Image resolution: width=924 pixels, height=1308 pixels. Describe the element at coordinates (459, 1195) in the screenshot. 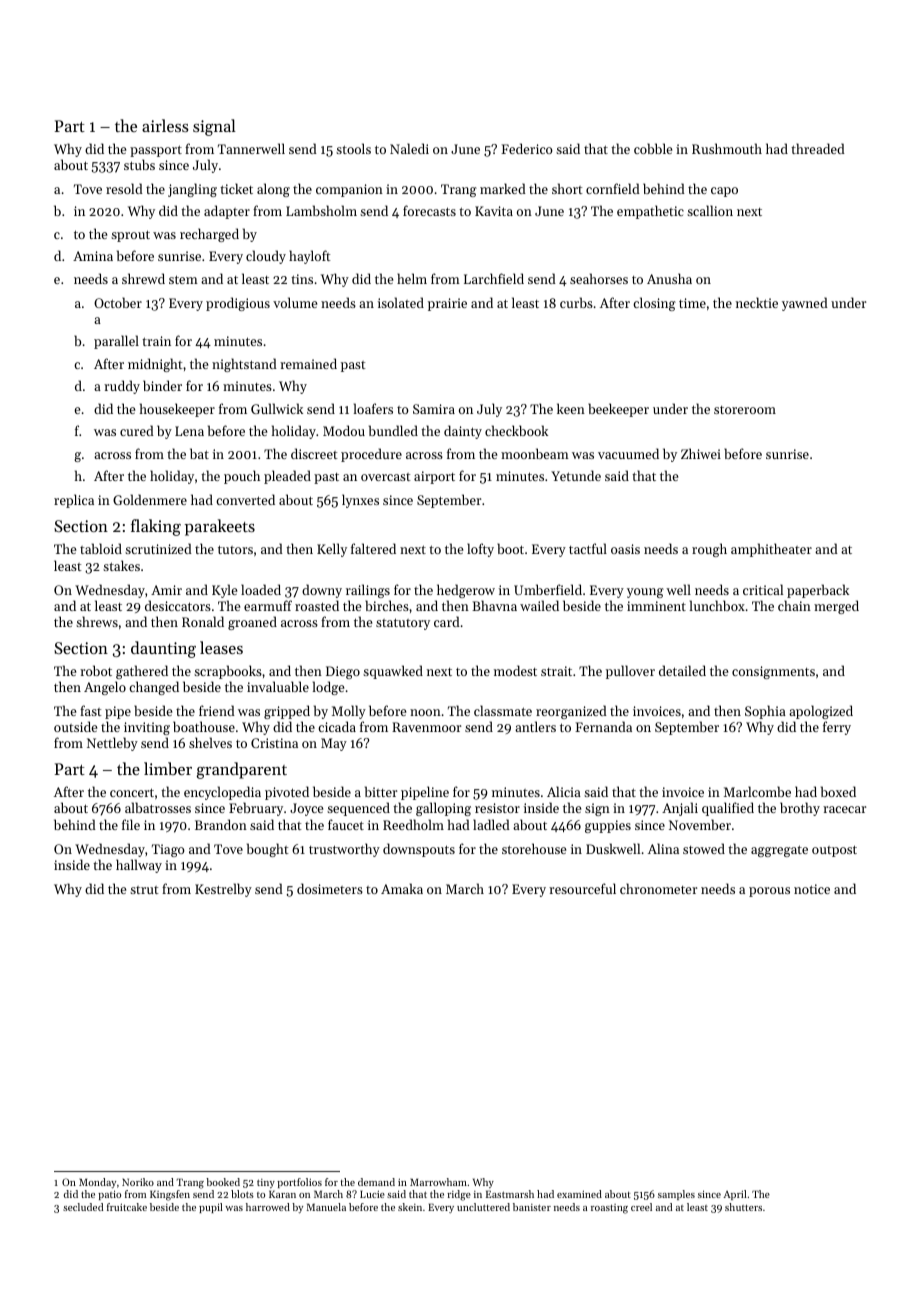

I see `ridge` at that location.
